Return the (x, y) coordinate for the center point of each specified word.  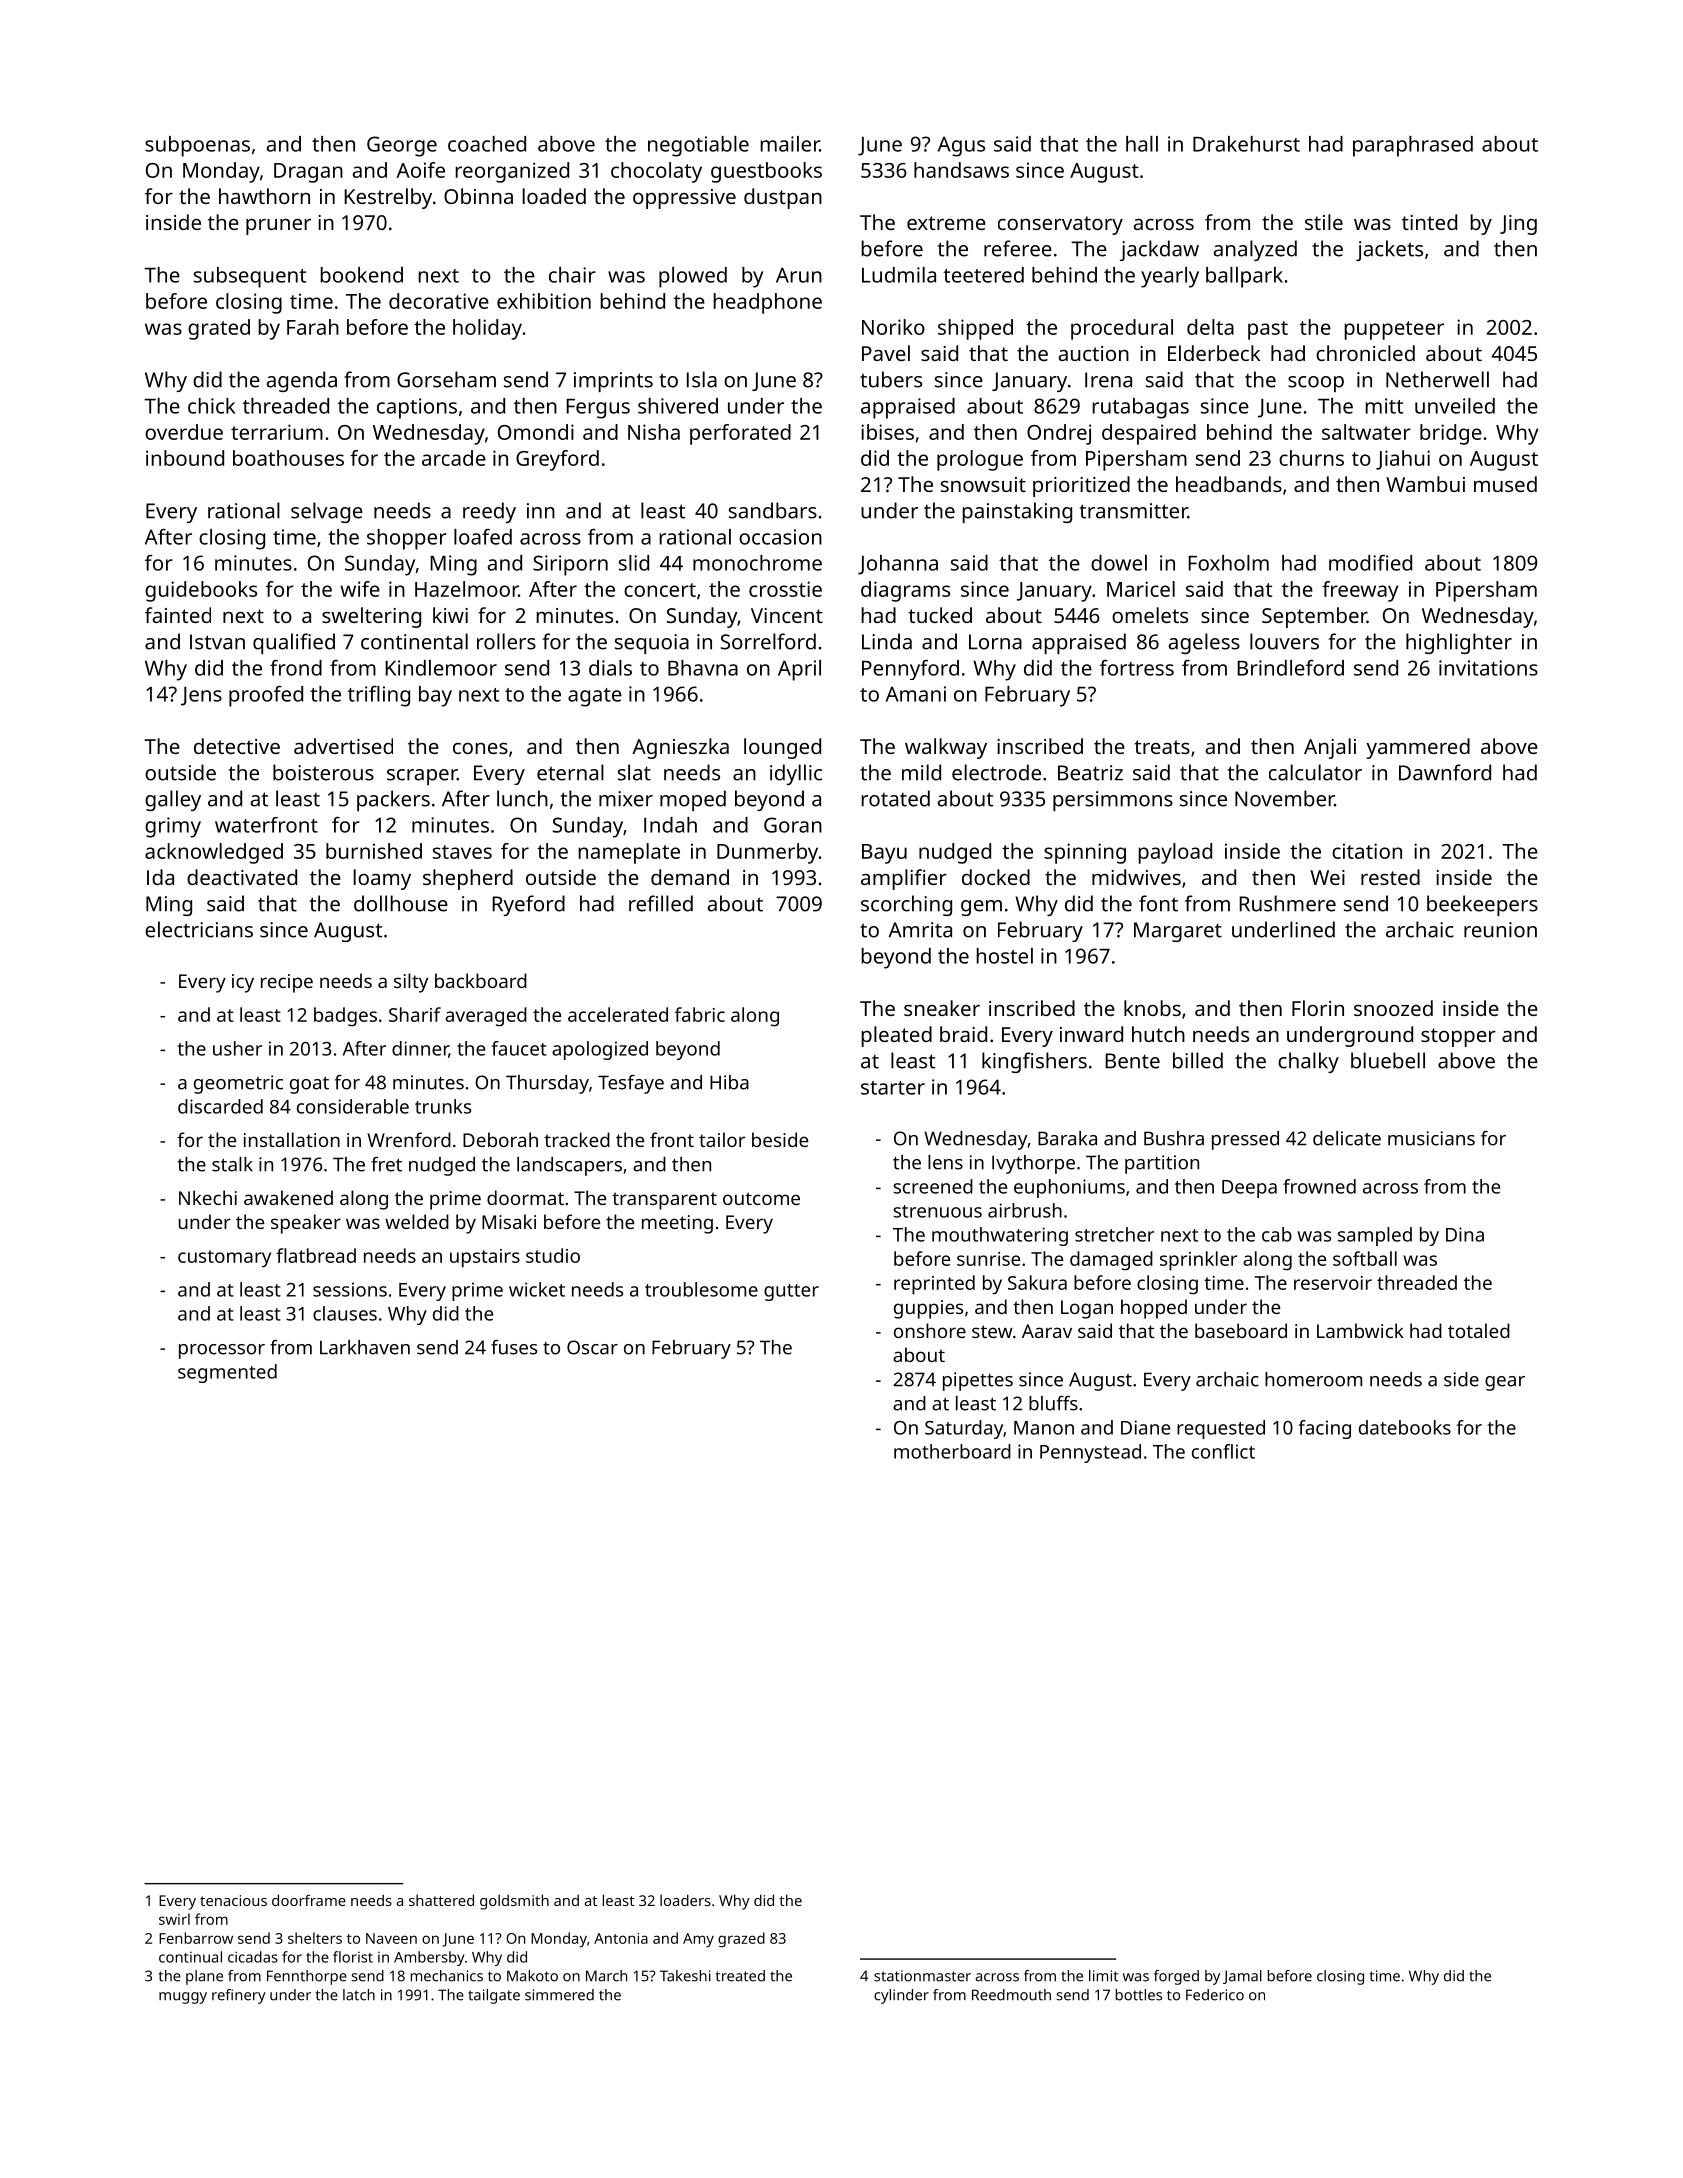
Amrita (920, 930)
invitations (1488, 668)
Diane (1145, 1427)
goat (309, 1085)
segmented (227, 1373)
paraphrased (1413, 146)
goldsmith (514, 1902)
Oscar (592, 1347)
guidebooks (201, 591)
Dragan (308, 173)
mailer (790, 144)
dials (610, 668)
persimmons (1113, 801)
